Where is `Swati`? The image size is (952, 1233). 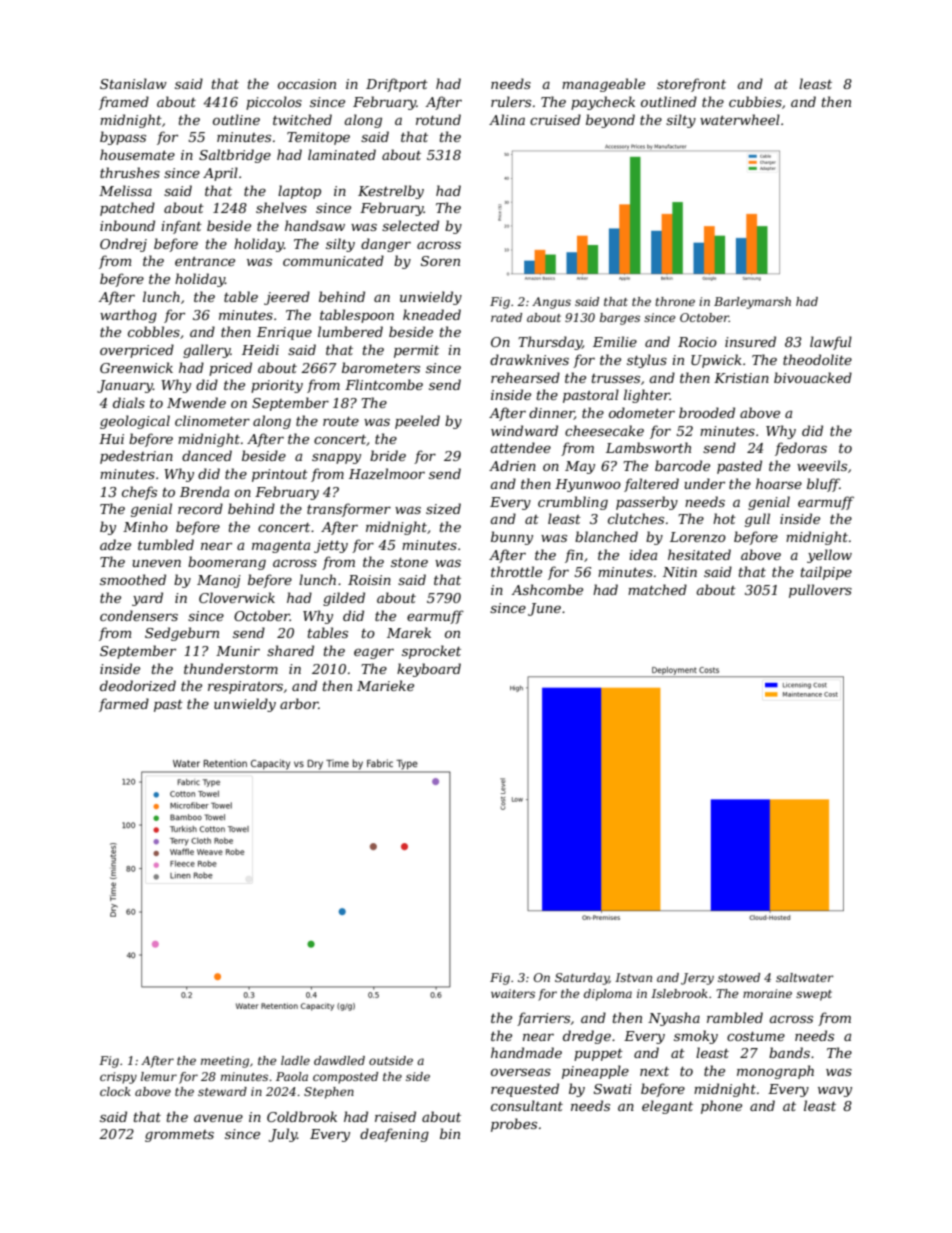
Swati is located at coordinates (613, 1089).
